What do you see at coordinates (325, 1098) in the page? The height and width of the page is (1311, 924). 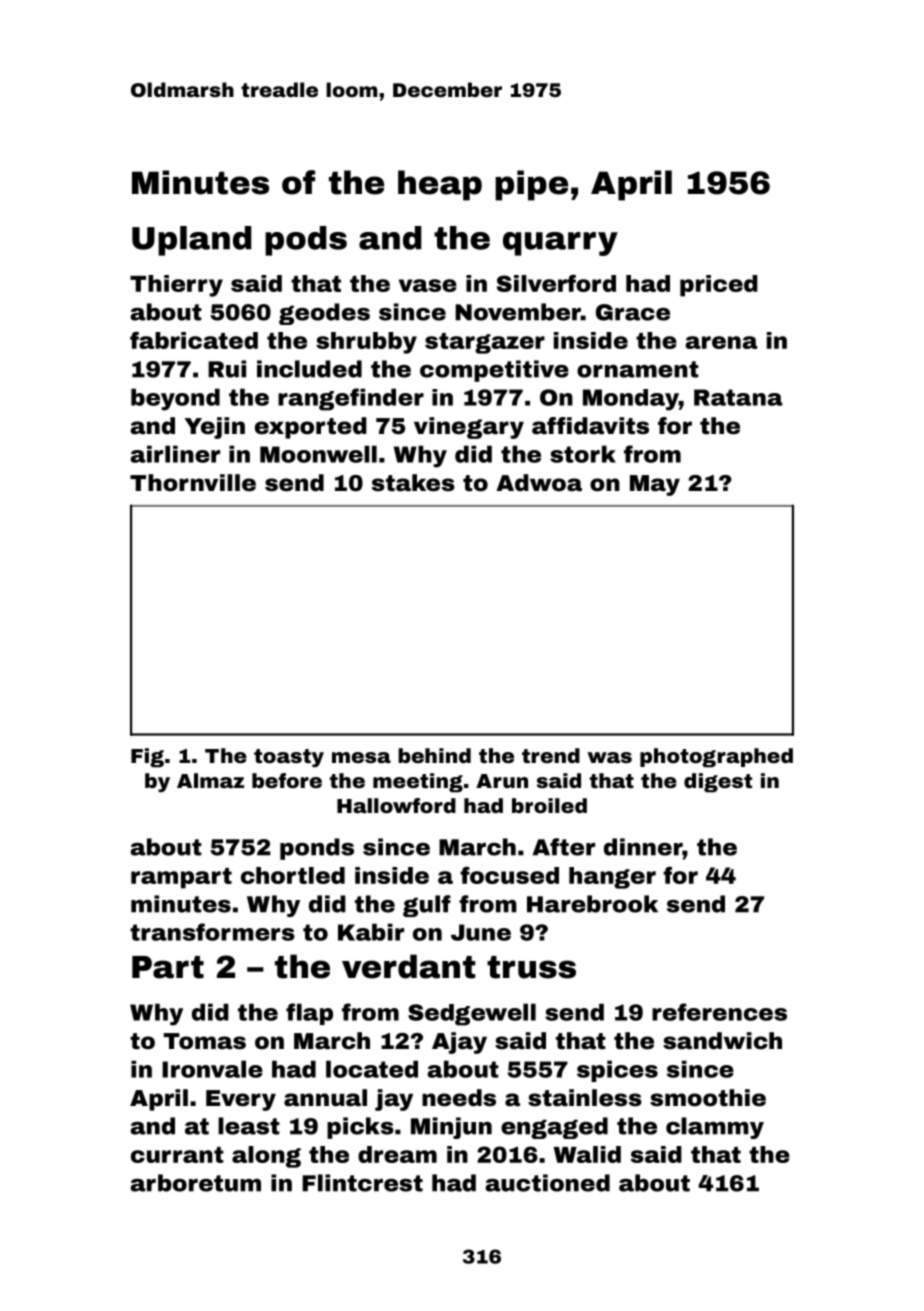 I see `annual` at bounding box center [325, 1098].
